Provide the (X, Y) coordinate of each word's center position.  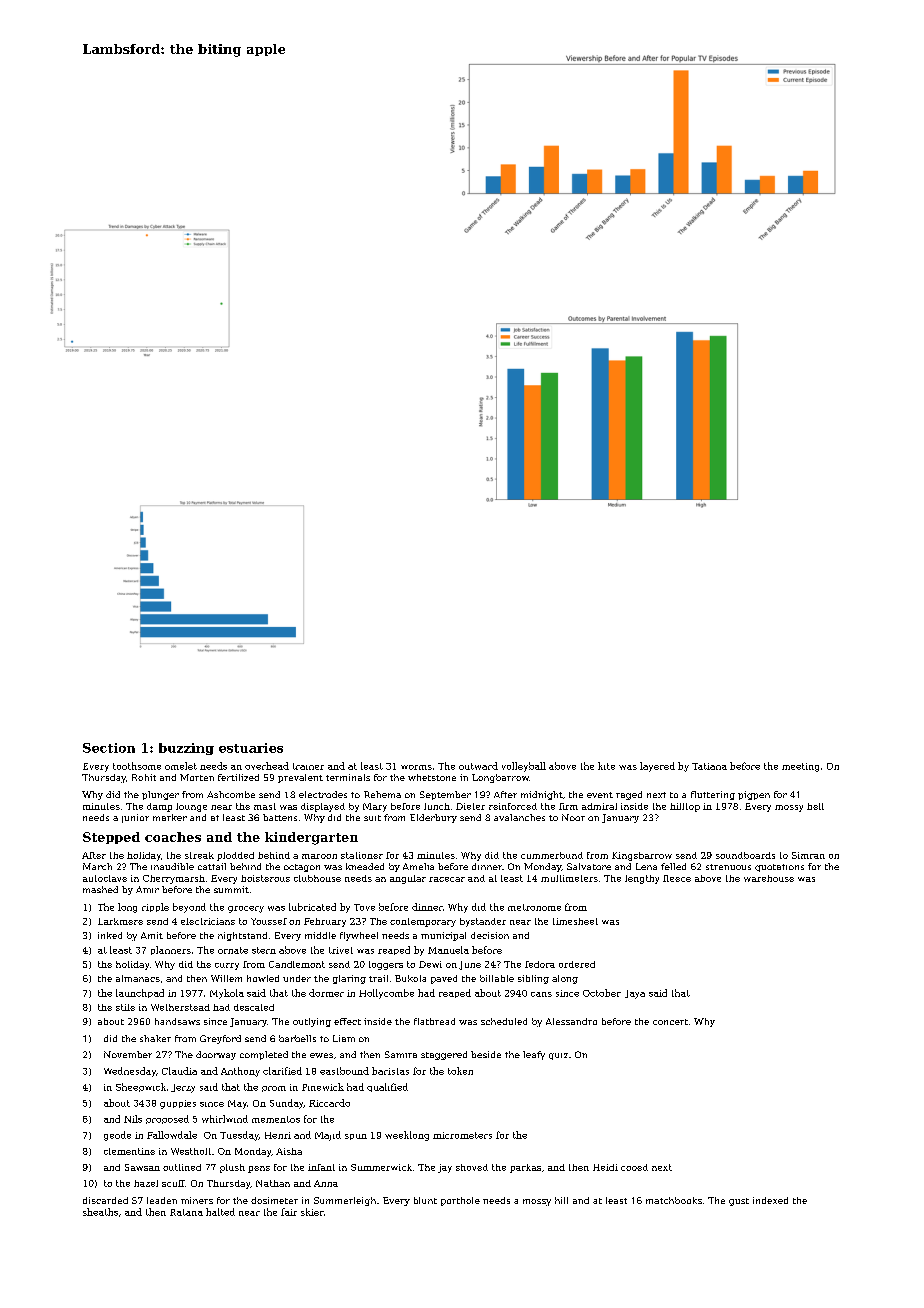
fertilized (238, 777)
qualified (387, 1087)
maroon (319, 856)
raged (629, 795)
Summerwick (381, 1167)
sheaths (100, 1212)
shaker (155, 1038)
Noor (573, 817)
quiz (558, 1056)
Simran (808, 855)
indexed (770, 1200)
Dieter (470, 806)
